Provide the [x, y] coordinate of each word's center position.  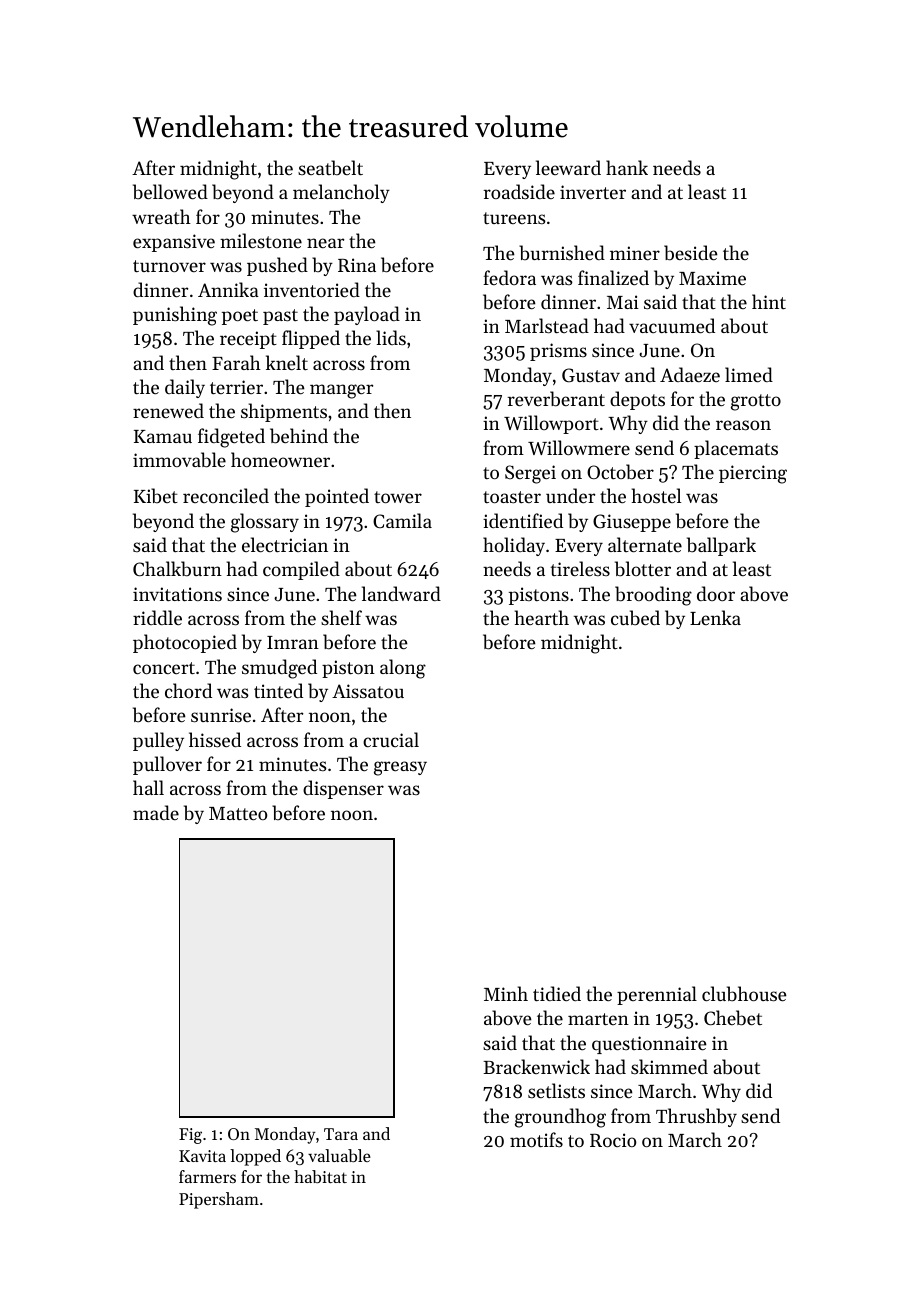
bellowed [170, 191]
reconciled [226, 495]
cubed [635, 617]
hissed [215, 739]
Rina [357, 265]
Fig [190, 1136]
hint [769, 301]
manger [341, 391]
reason [743, 425]
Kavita [202, 1156]
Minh [506, 993]
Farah [236, 362]
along [403, 669]
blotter [643, 568]
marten [598, 1019]
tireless [580, 568]
